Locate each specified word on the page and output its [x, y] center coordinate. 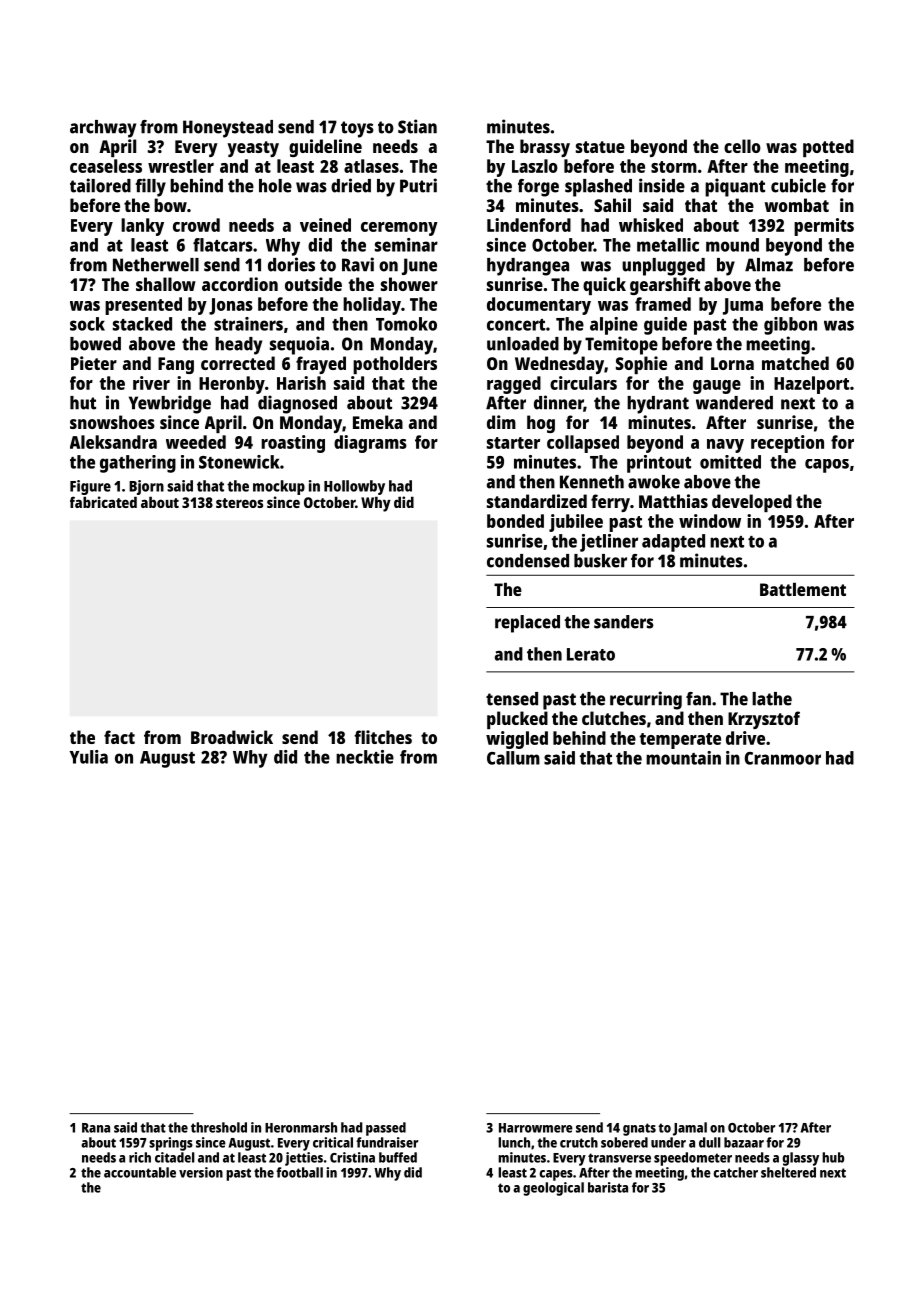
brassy [545, 148]
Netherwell [156, 265]
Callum [513, 758]
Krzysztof [764, 720]
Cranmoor [783, 758]
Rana [96, 1128]
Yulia [89, 757]
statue [600, 147]
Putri [418, 185]
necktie [365, 757]
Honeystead [228, 129]
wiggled [517, 740]
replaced [527, 624]
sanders [623, 622]
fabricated [103, 502]
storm [674, 167]
